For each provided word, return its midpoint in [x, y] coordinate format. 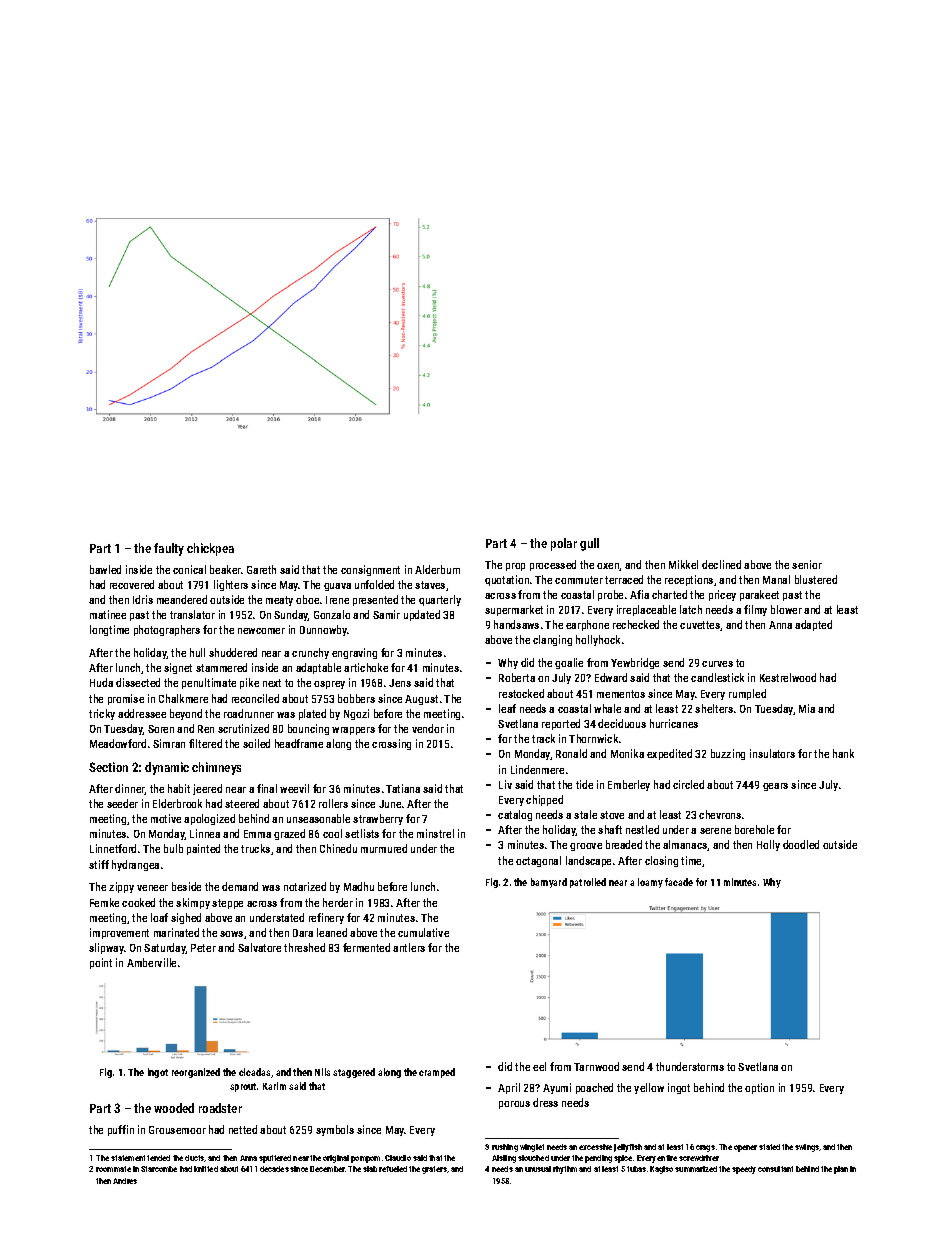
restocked [521, 693]
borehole [754, 829]
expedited [669, 754]
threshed [304, 947]
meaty [279, 601]
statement [128, 1158]
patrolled [588, 883]
